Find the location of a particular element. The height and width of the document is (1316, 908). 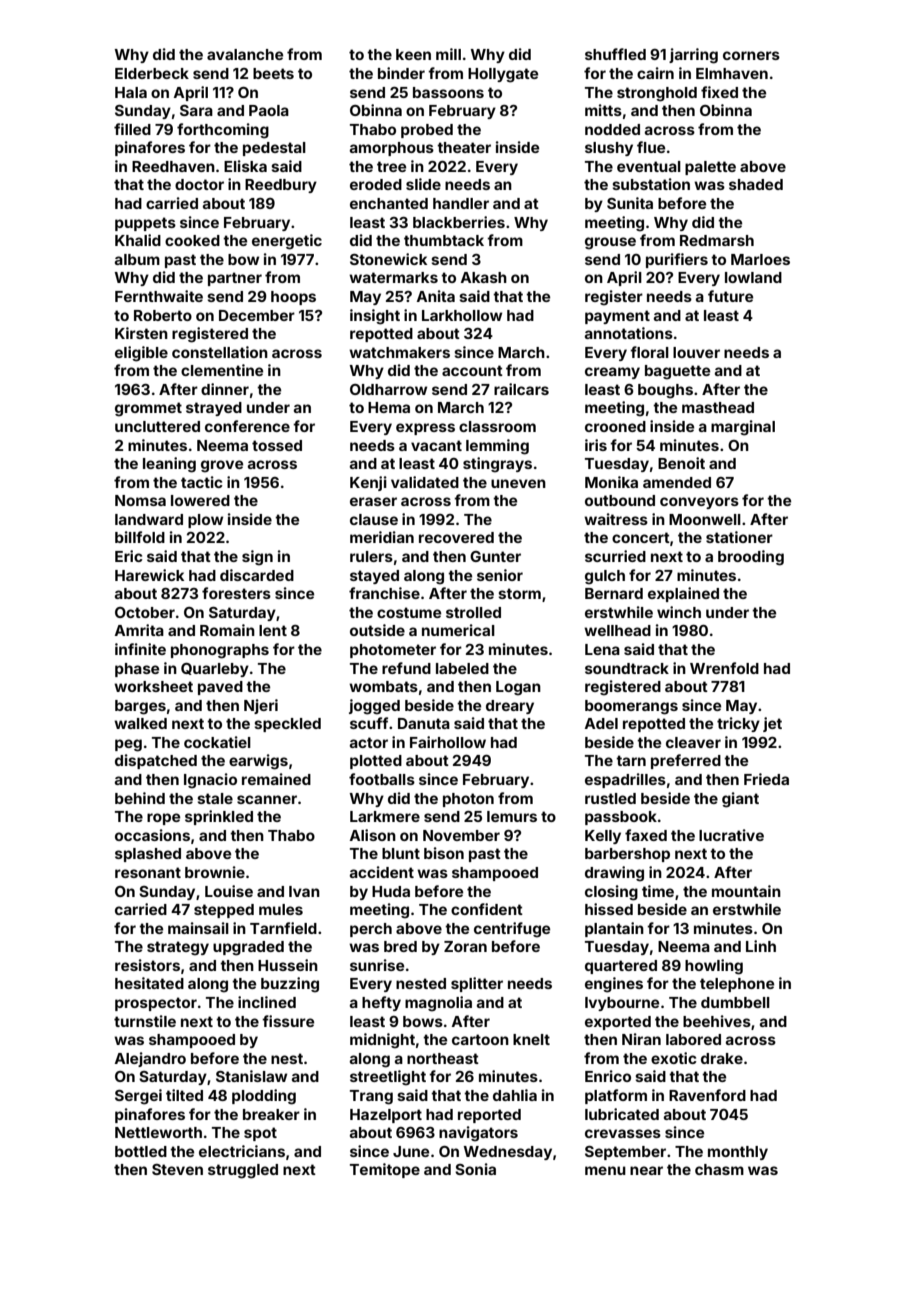

Steven is located at coordinates (177, 1169).
